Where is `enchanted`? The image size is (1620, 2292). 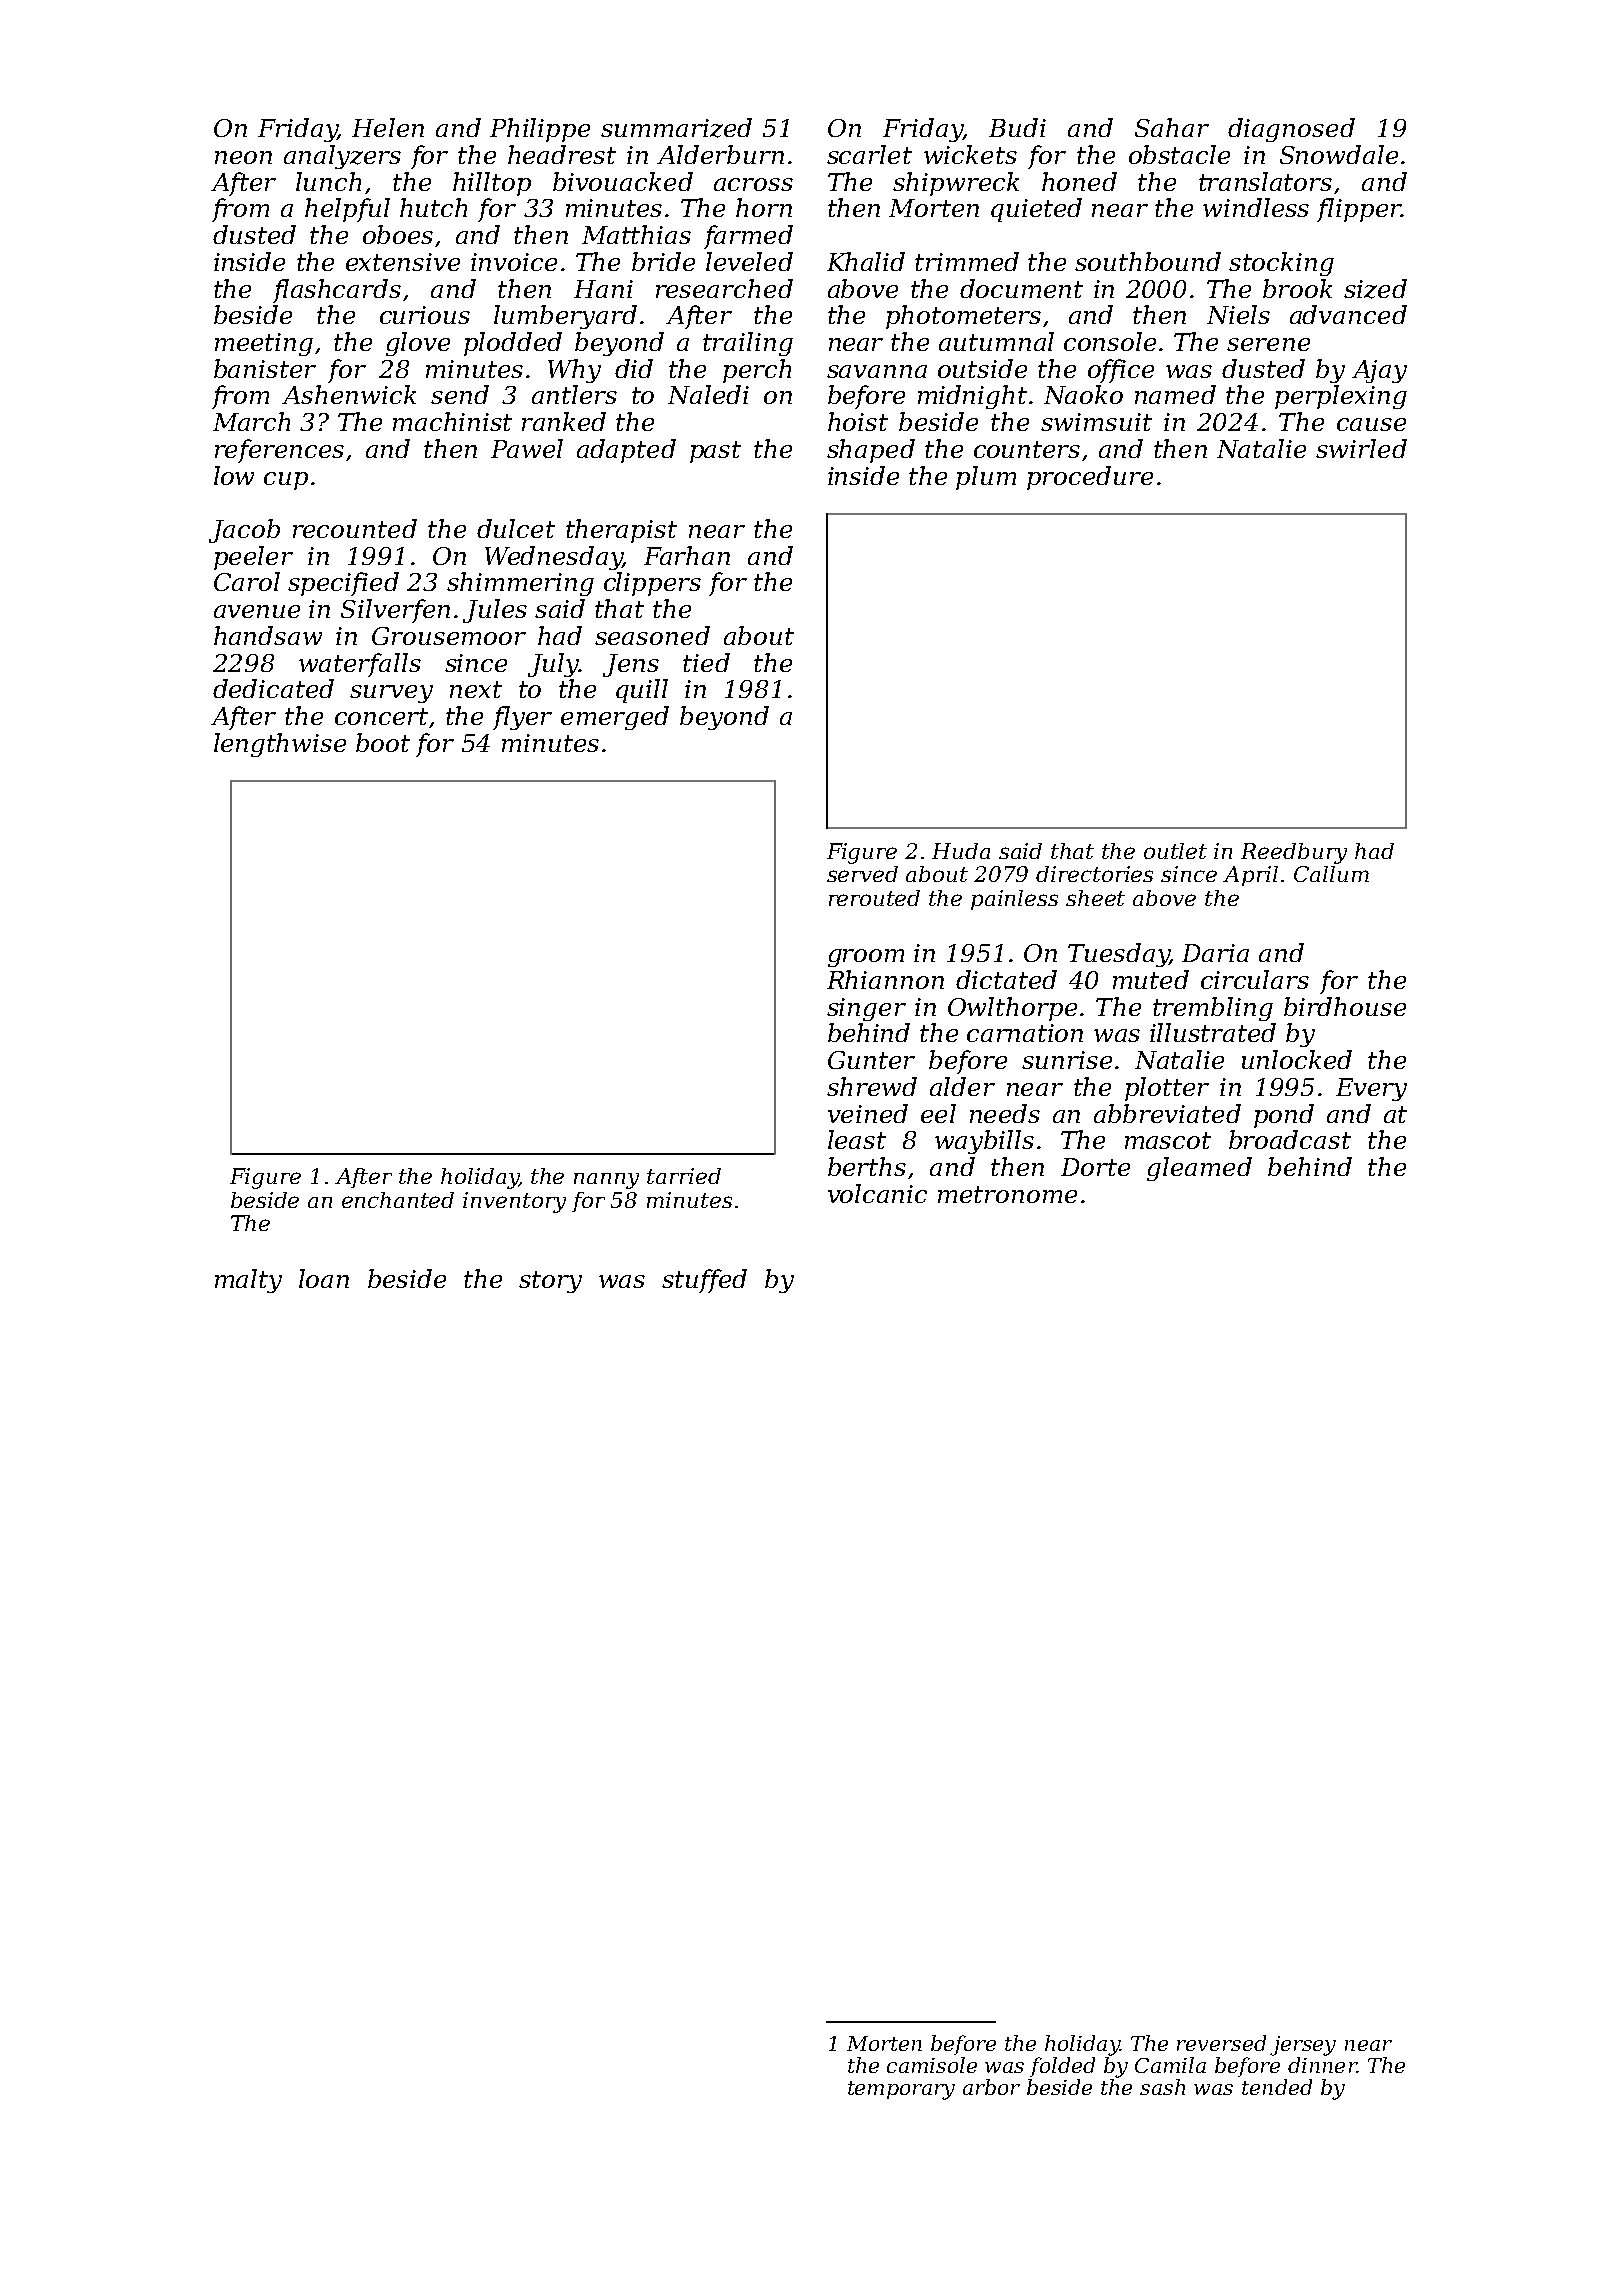
enchanted is located at coordinates (398, 1200).
